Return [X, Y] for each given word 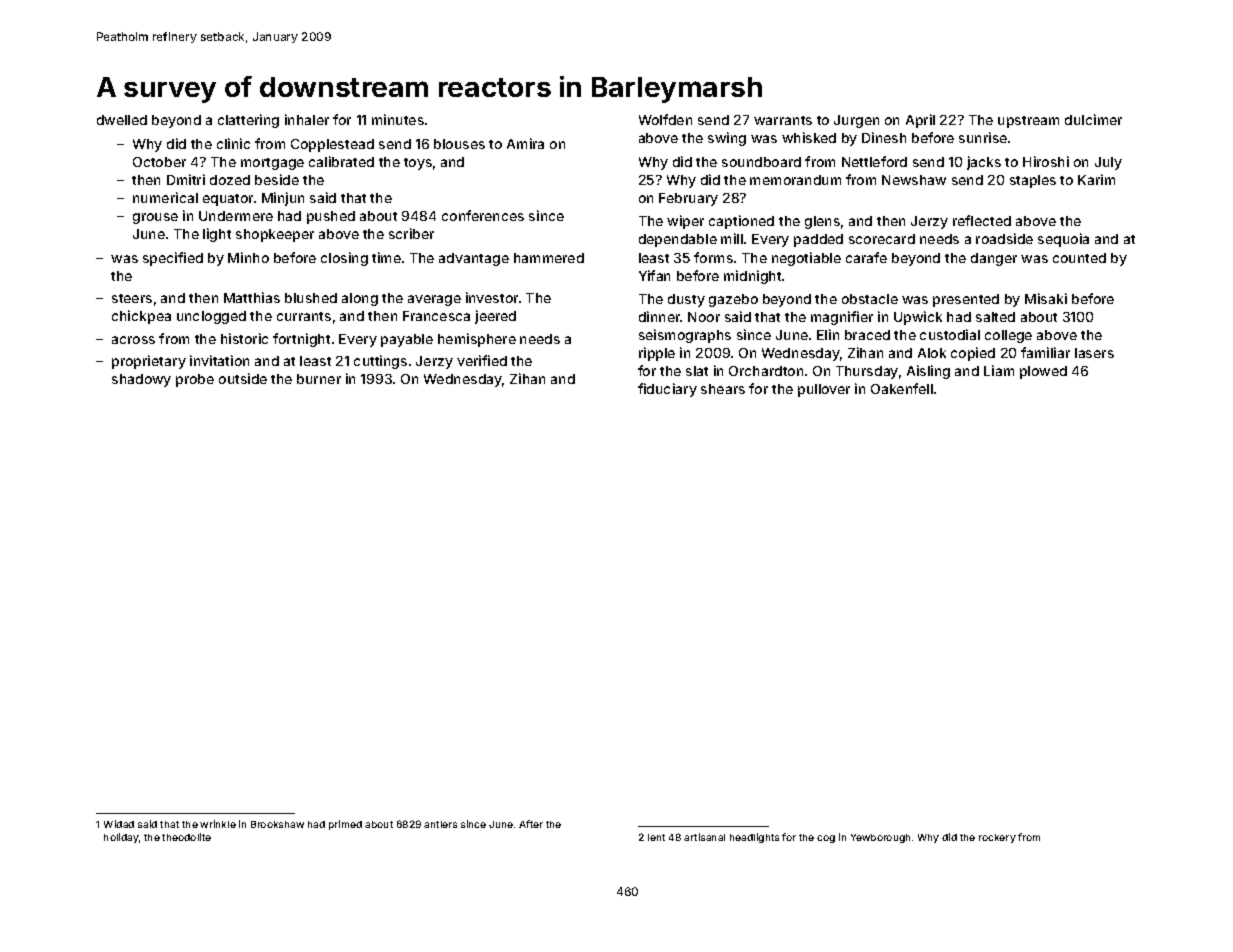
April [920, 121]
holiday [121, 838]
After [531, 824]
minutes [398, 119]
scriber [411, 233]
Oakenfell [902, 388]
